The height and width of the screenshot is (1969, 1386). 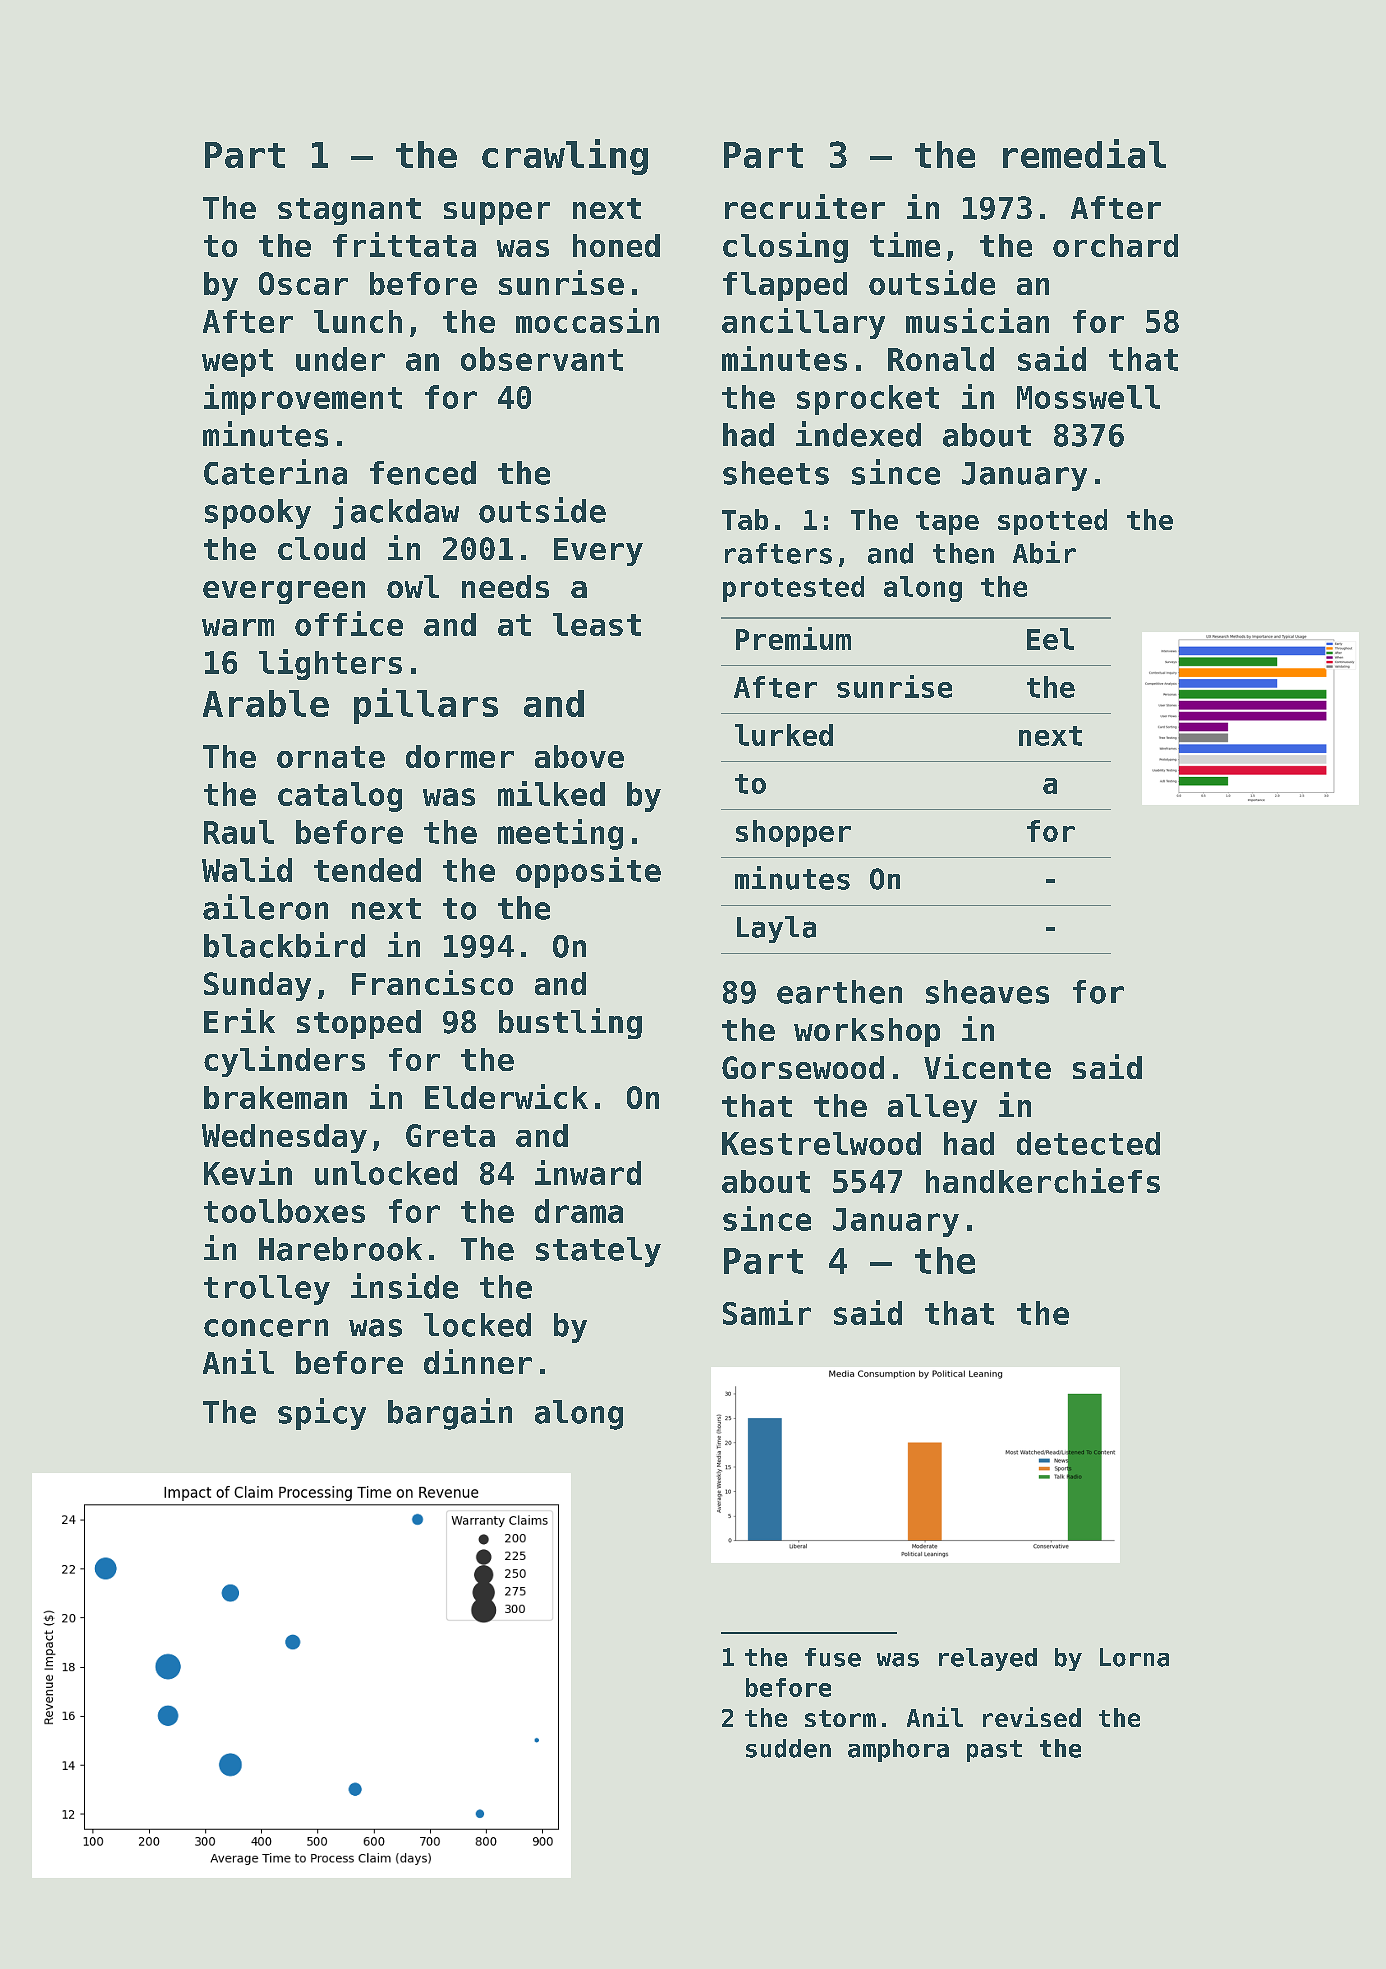 I want to click on brakeman, so click(x=275, y=1097).
